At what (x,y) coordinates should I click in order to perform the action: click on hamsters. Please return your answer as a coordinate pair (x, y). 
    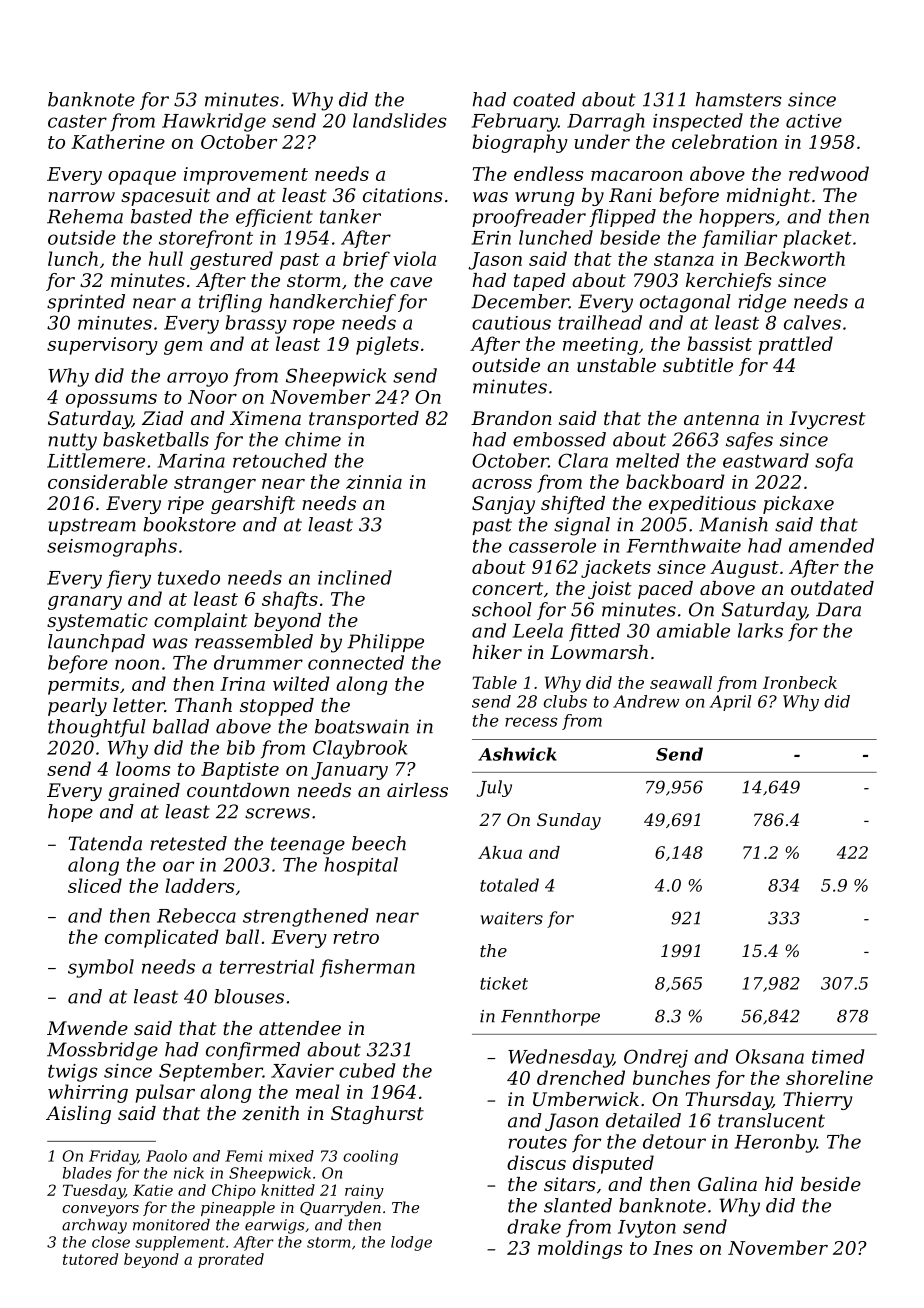
    Looking at the image, I should click on (739, 99).
